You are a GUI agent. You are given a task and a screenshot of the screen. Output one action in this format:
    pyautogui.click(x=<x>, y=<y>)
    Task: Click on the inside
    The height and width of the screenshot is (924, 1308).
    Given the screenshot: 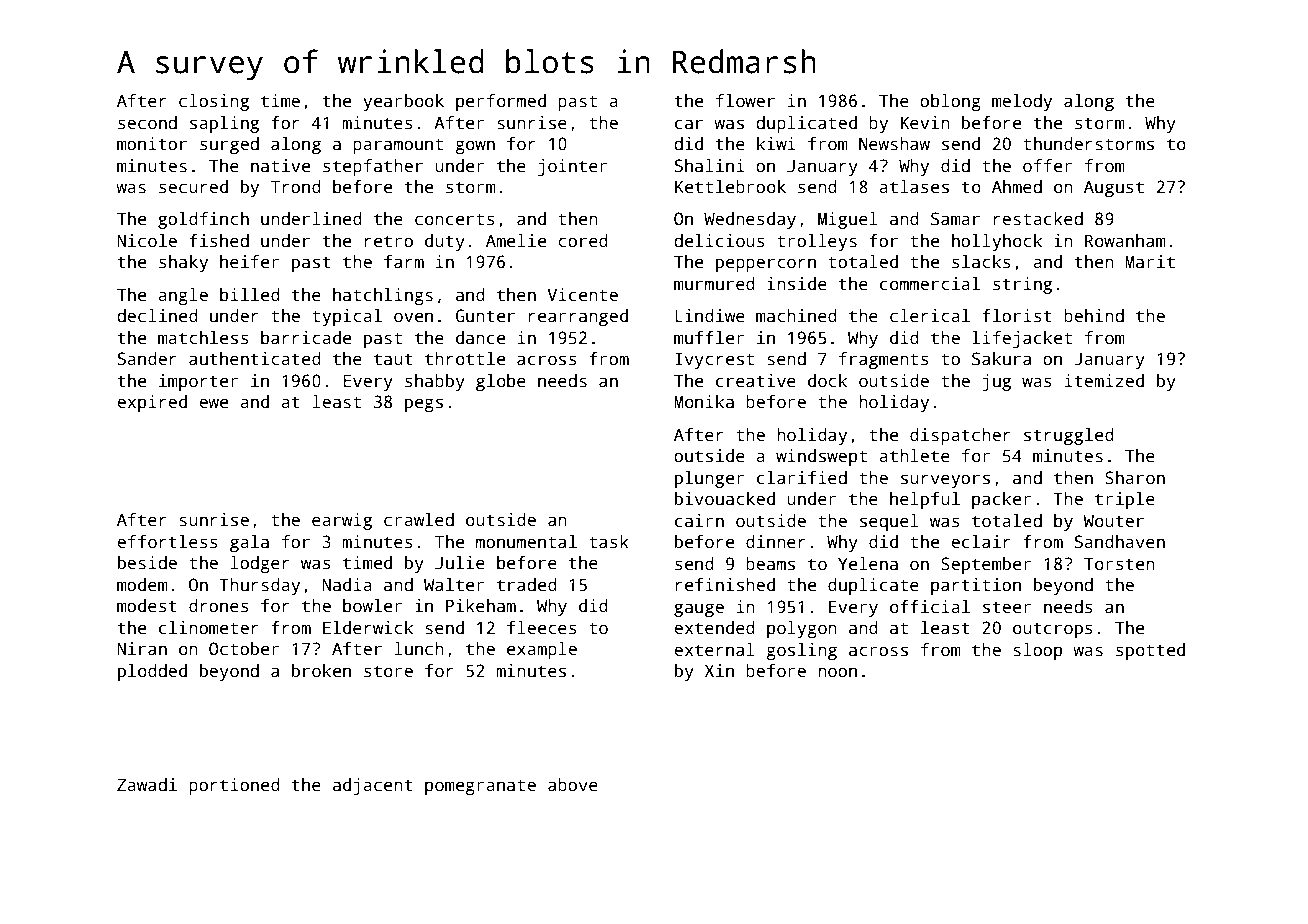 What is the action you would take?
    pyautogui.click(x=797, y=284)
